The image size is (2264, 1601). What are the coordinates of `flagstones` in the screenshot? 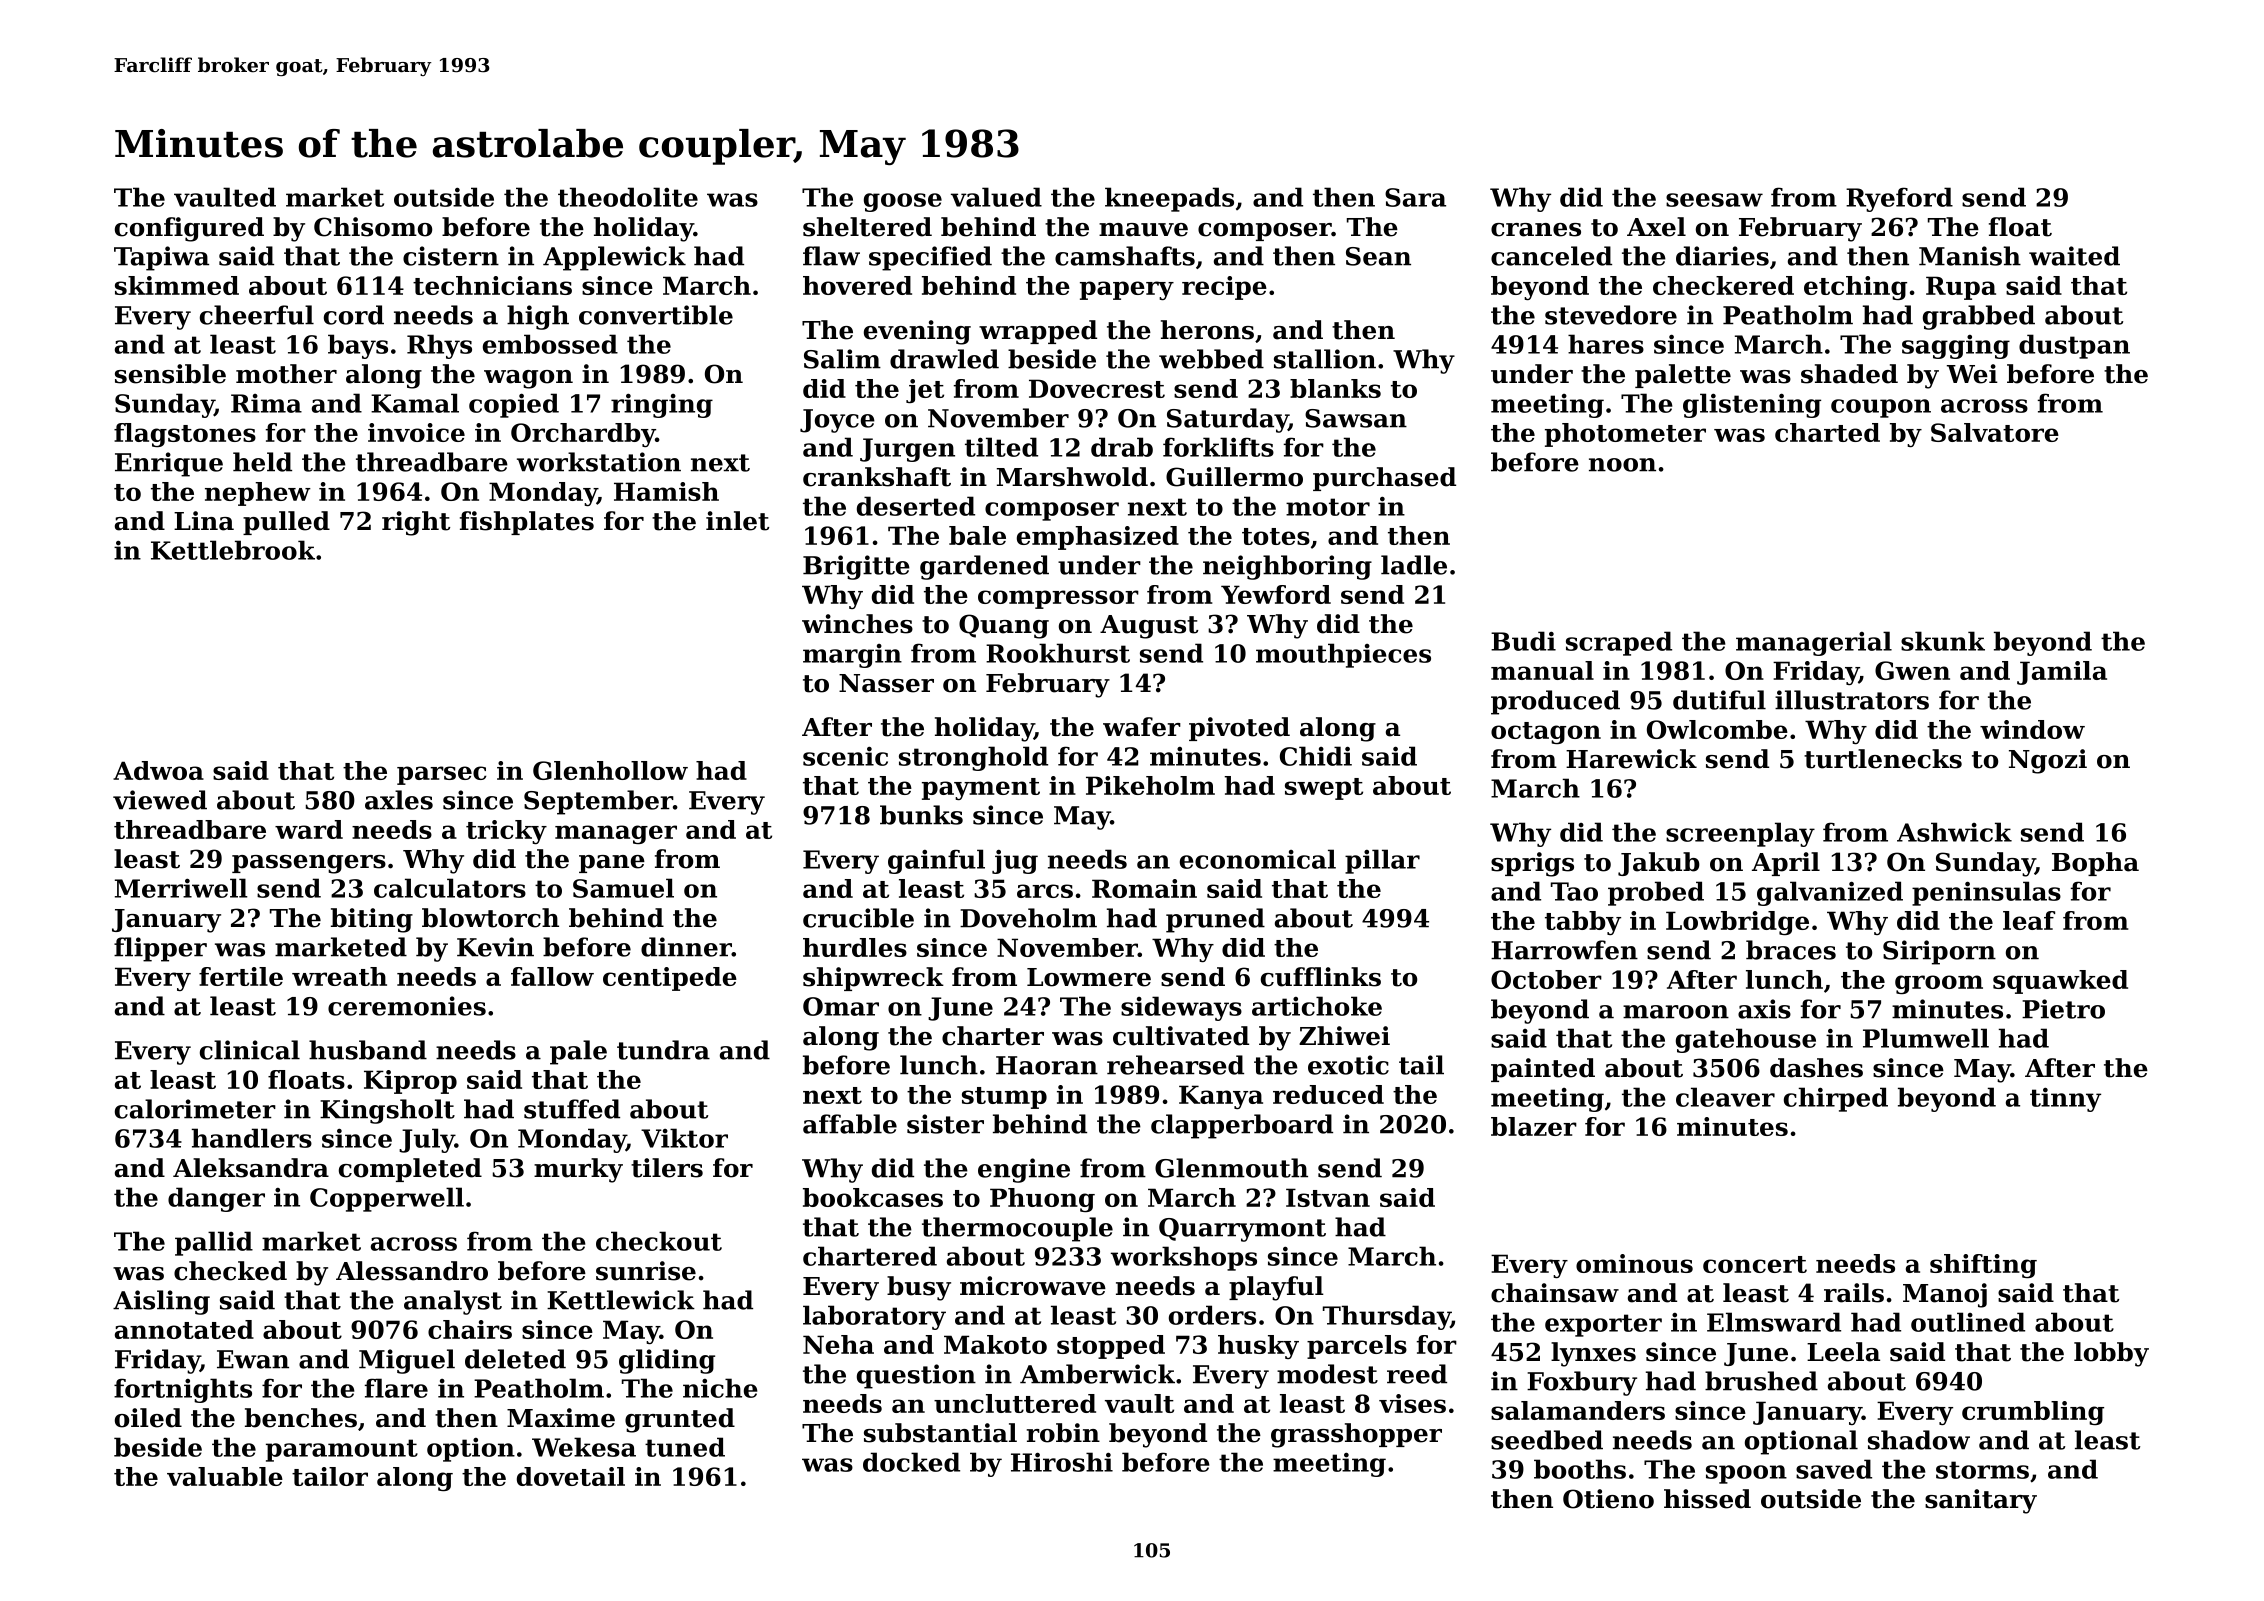 It's located at (185, 435).
